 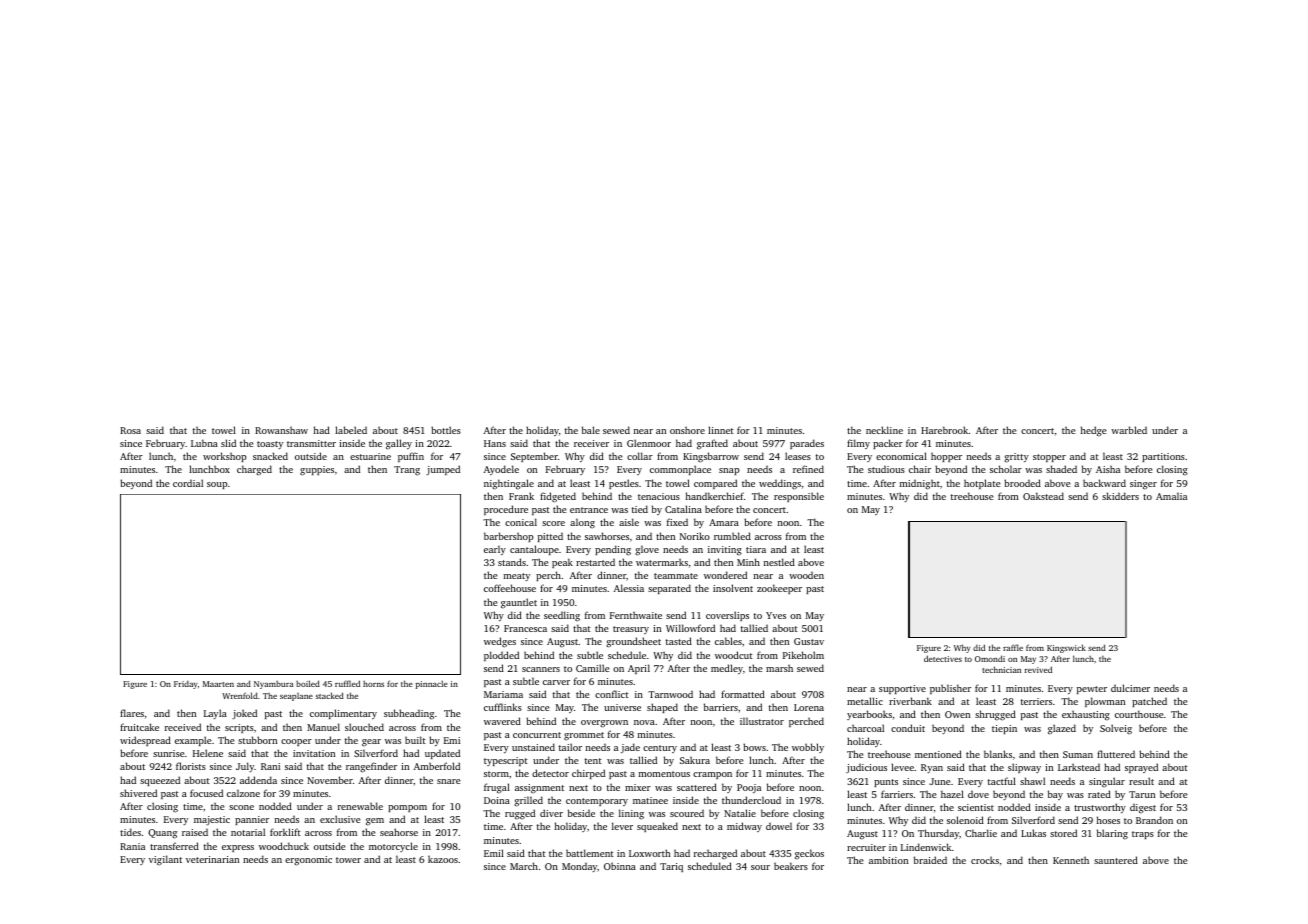 What do you see at coordinates (510, 588) in the document?
I see `coffeehouse` at bounding box center [510, 588].
